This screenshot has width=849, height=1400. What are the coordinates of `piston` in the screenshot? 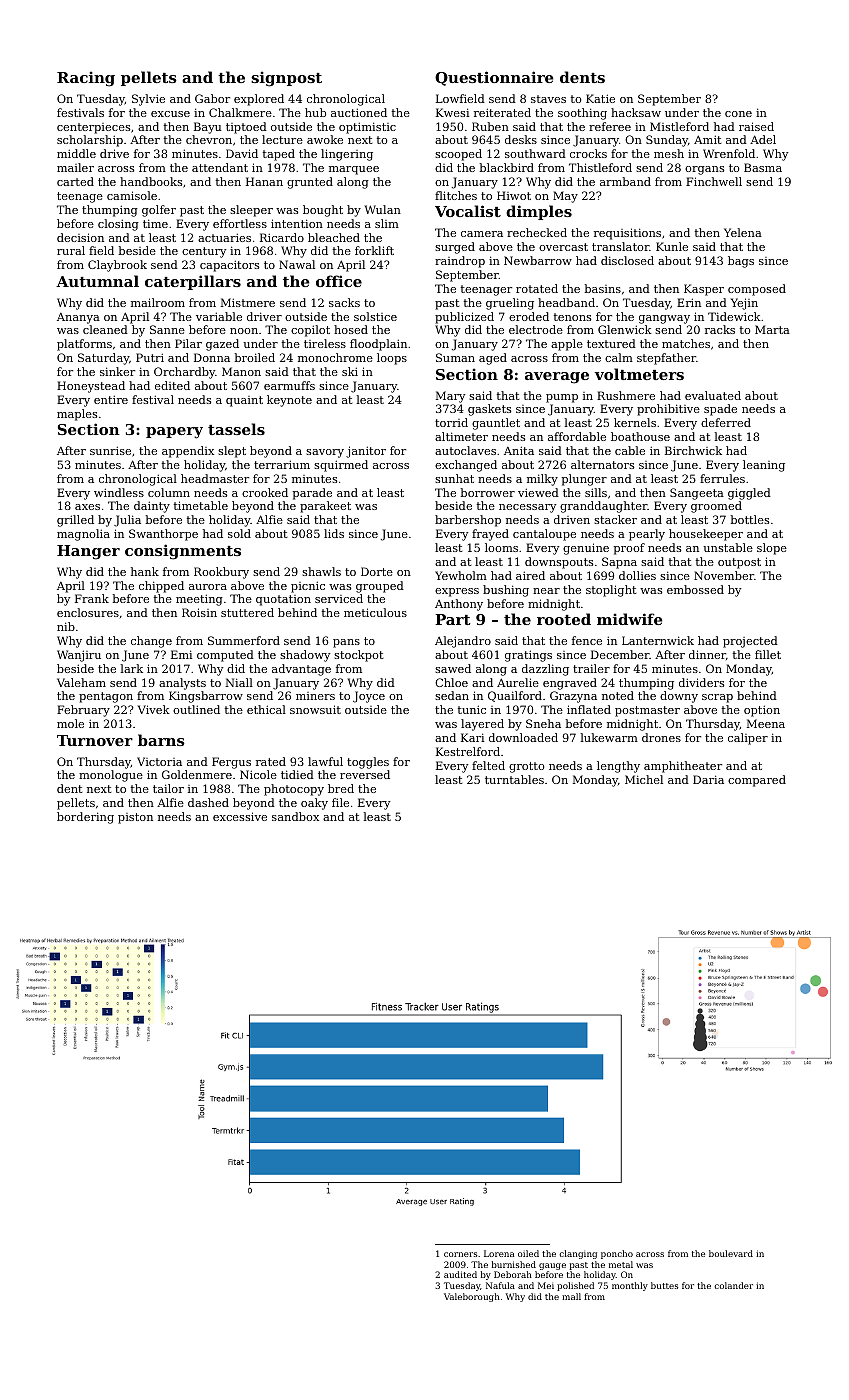 It's located at (135, 818).
